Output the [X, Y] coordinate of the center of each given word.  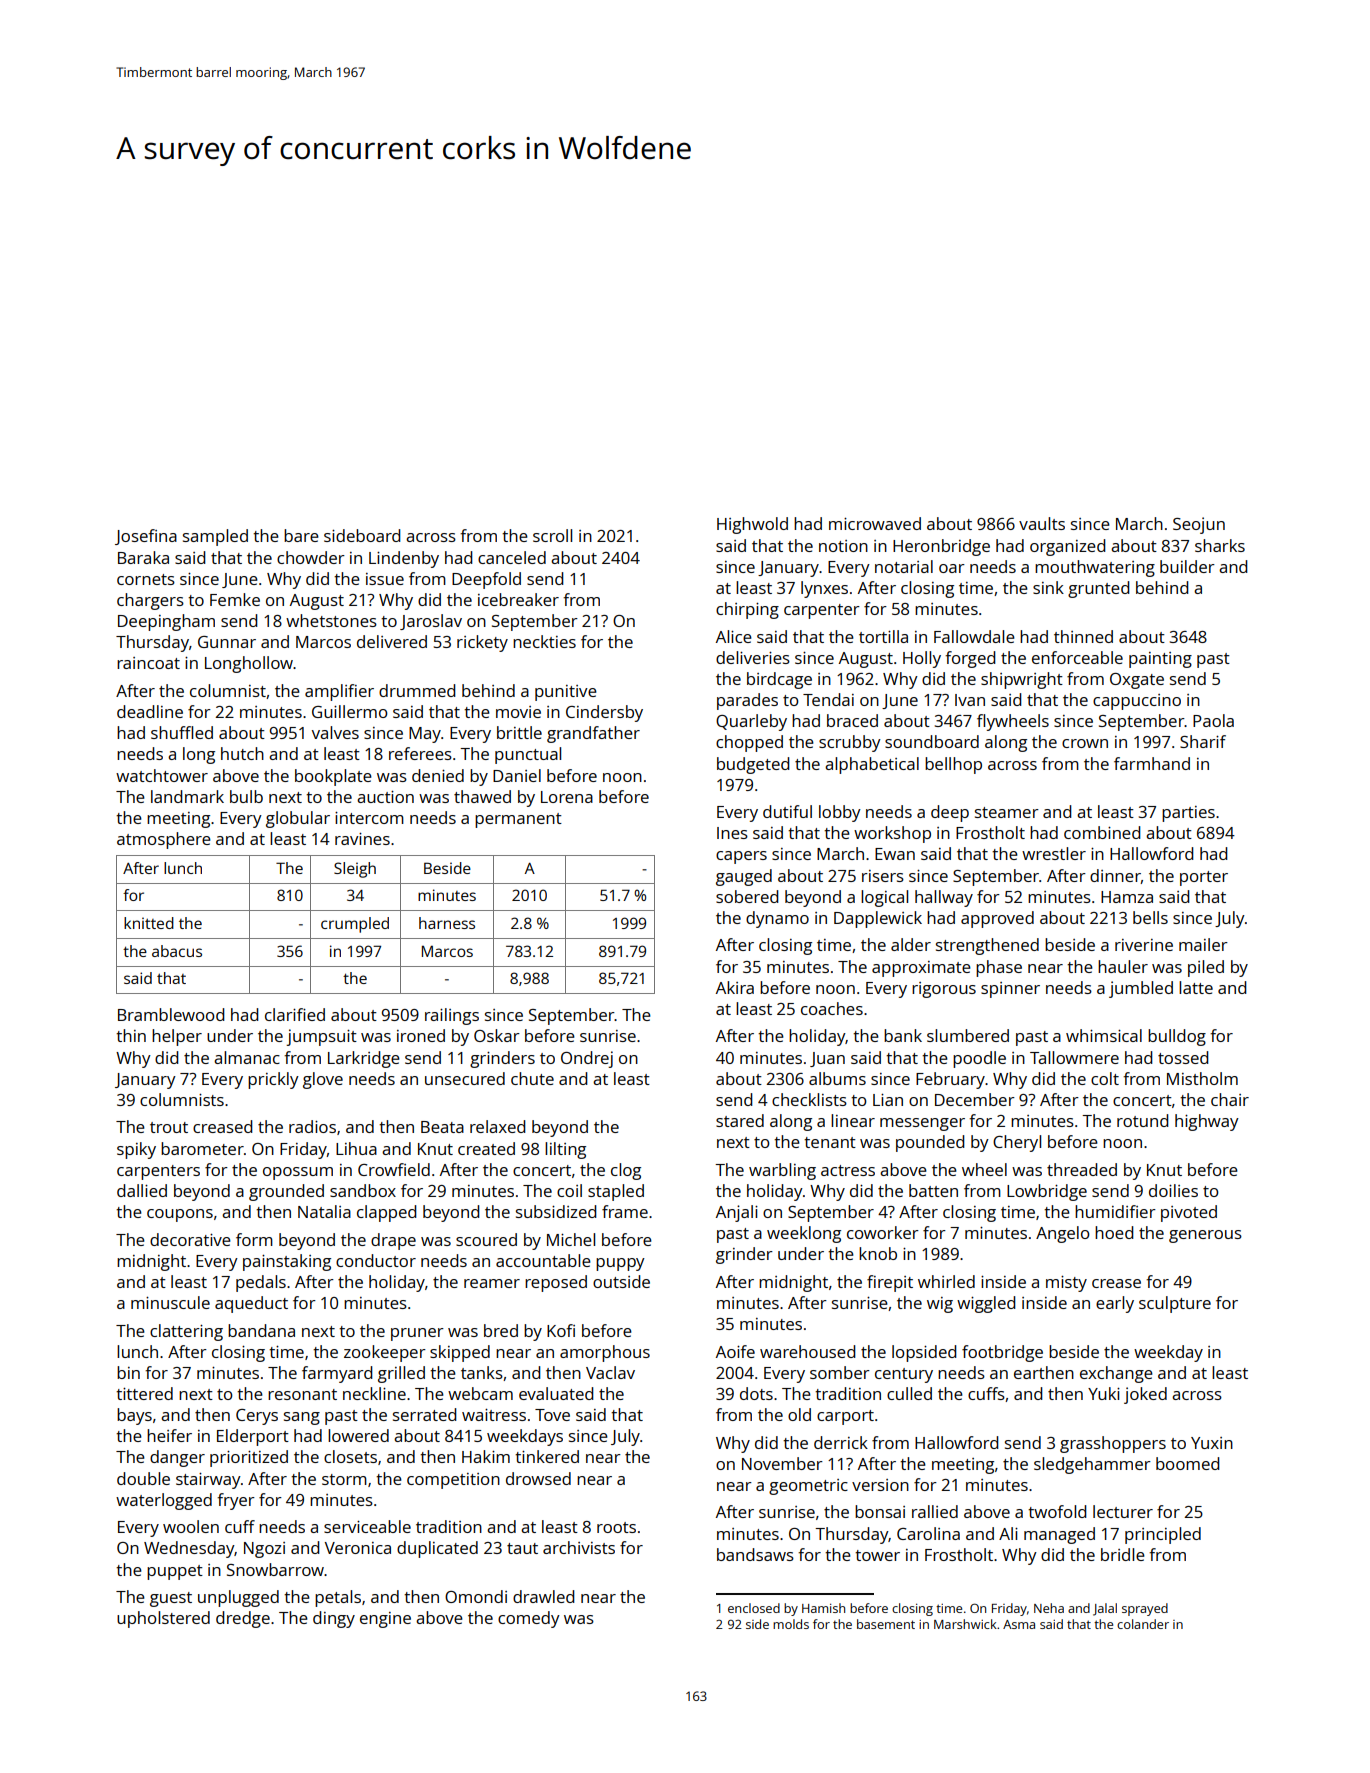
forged [970, 659]
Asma [1019, 1624]
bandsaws [755, 1554]
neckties [544, 641]
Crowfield [394, 1169]
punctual [528, 755]
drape [393, 1241]
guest [171, 1599]
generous [1205, 1236]
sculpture [1175, 1304]
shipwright [1022, 680]
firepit [890, 1283]
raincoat [148, 663]
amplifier [339, 692]
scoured [486, 1239]
